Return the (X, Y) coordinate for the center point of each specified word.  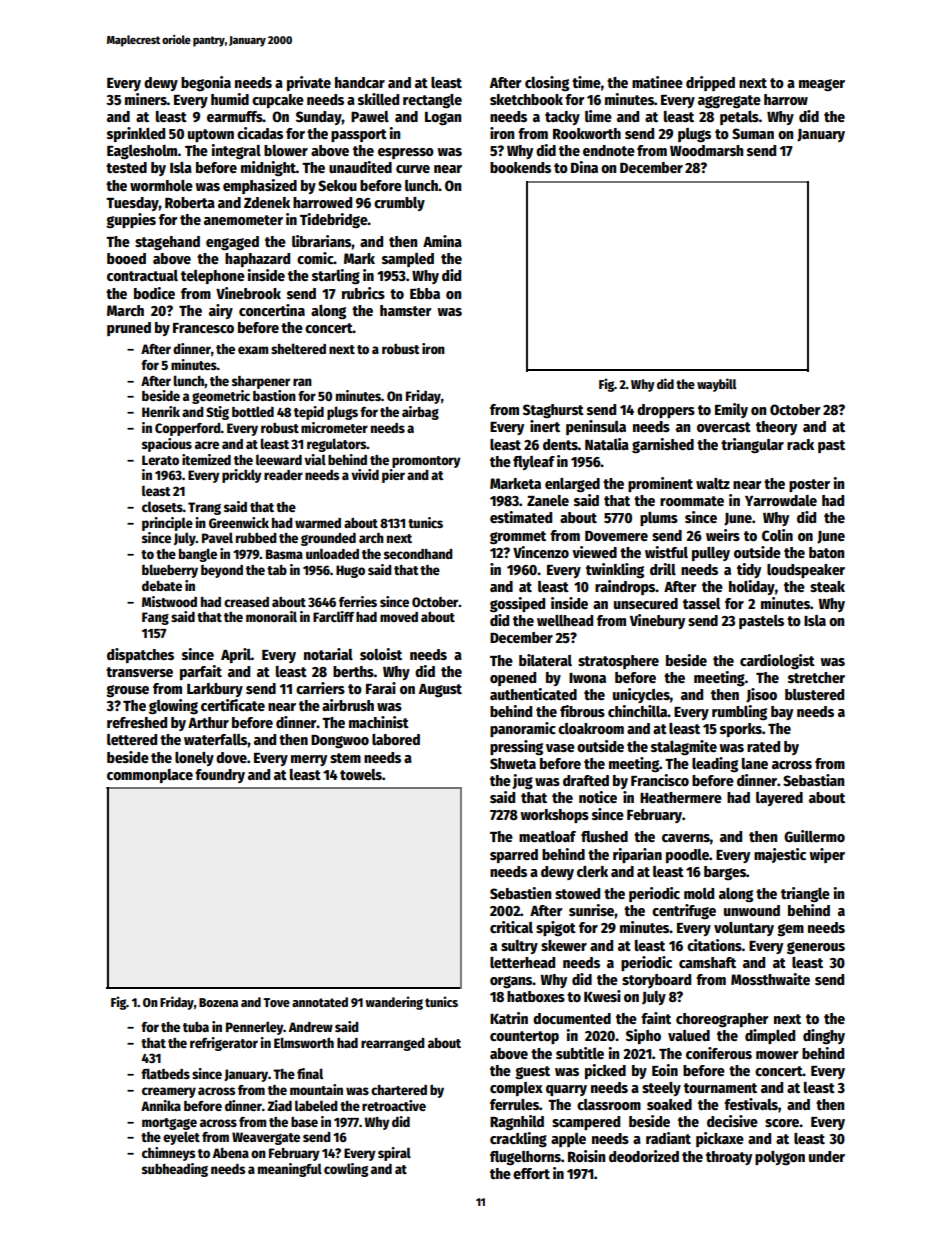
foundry (220, 776)
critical (511, 927)
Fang (155, 618)
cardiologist (777, 661)
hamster (406, 310)
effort (531, 1173)
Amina (442, 241)
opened (513, 679)
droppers (666, 411)
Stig (217, 413)
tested (126, 167)
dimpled (770, 1036)
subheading (175, 1170)
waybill (717, 385)
